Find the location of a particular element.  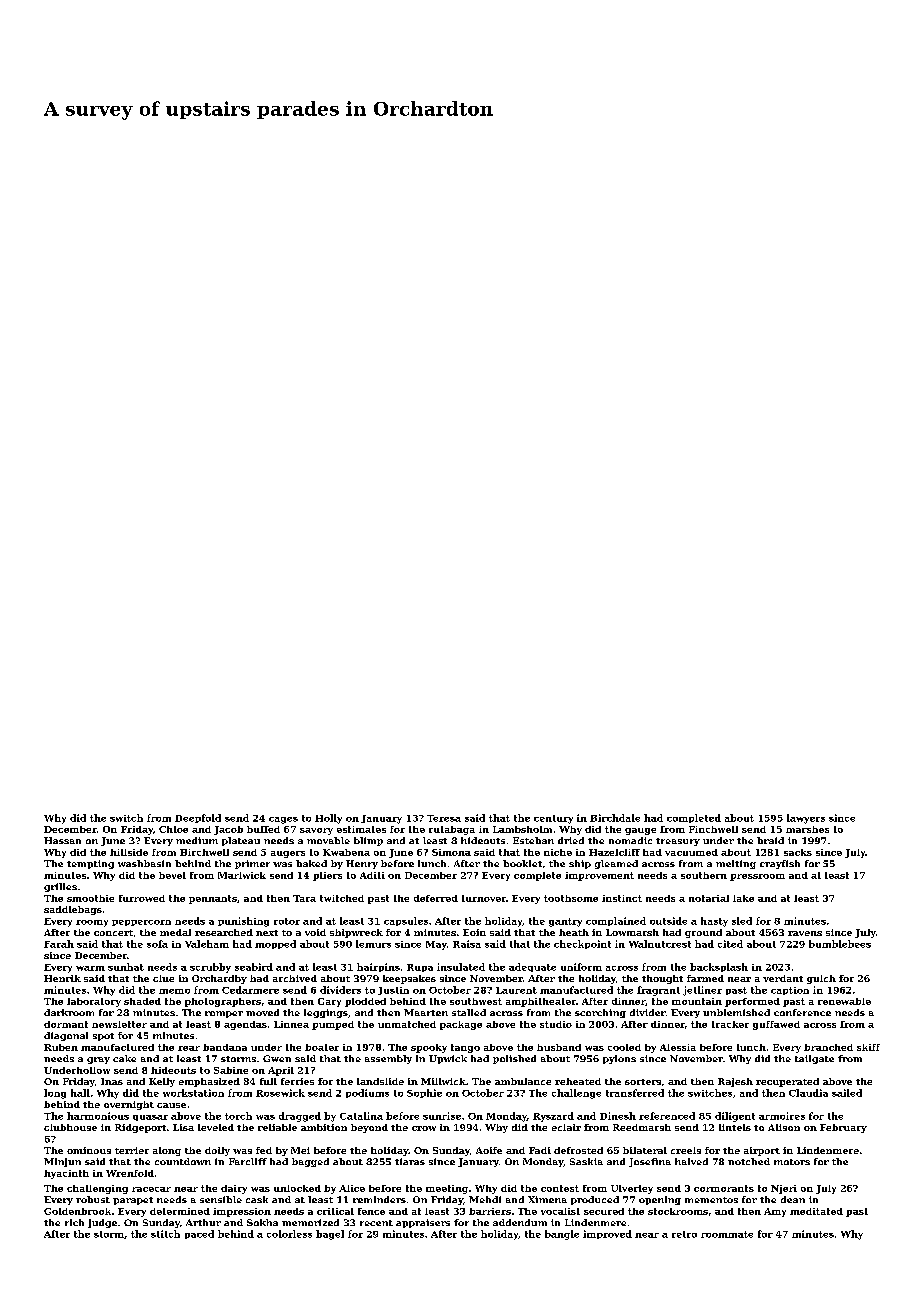

cages is located at coordinates (283, 820).
